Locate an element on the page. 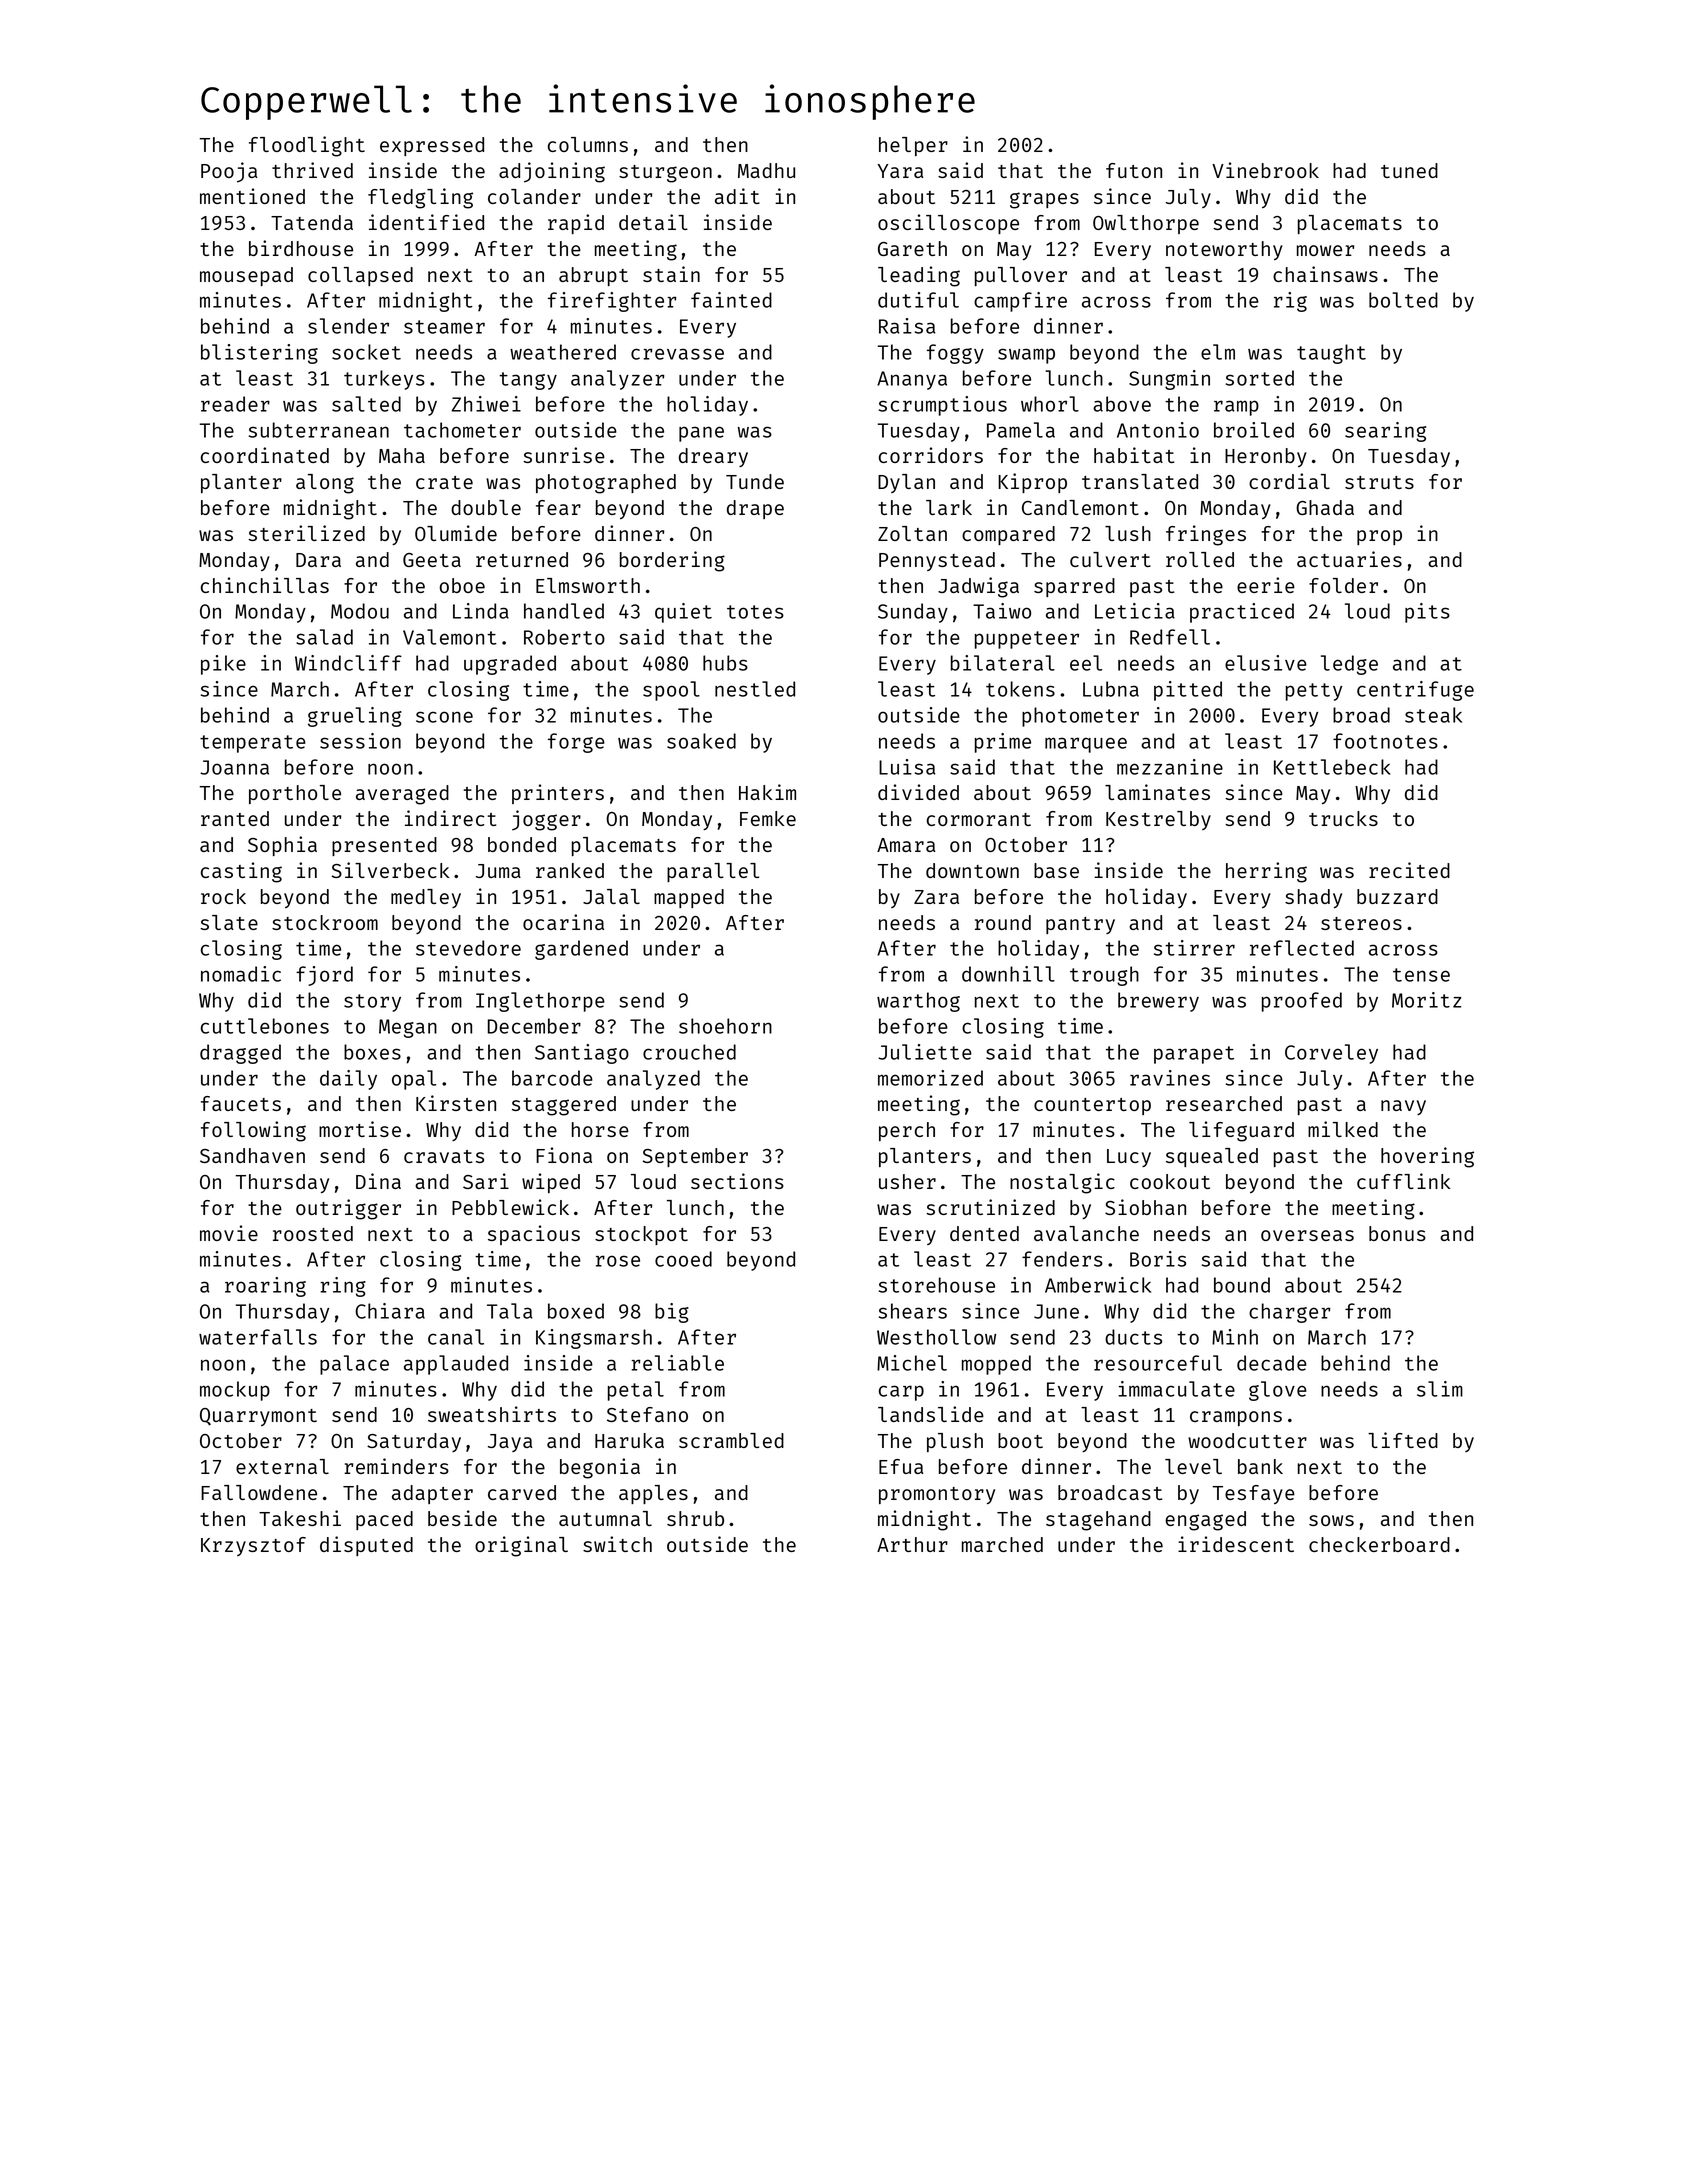 This image has width=1683, height=2178. Sari is located at coordinates (486, 1181).
